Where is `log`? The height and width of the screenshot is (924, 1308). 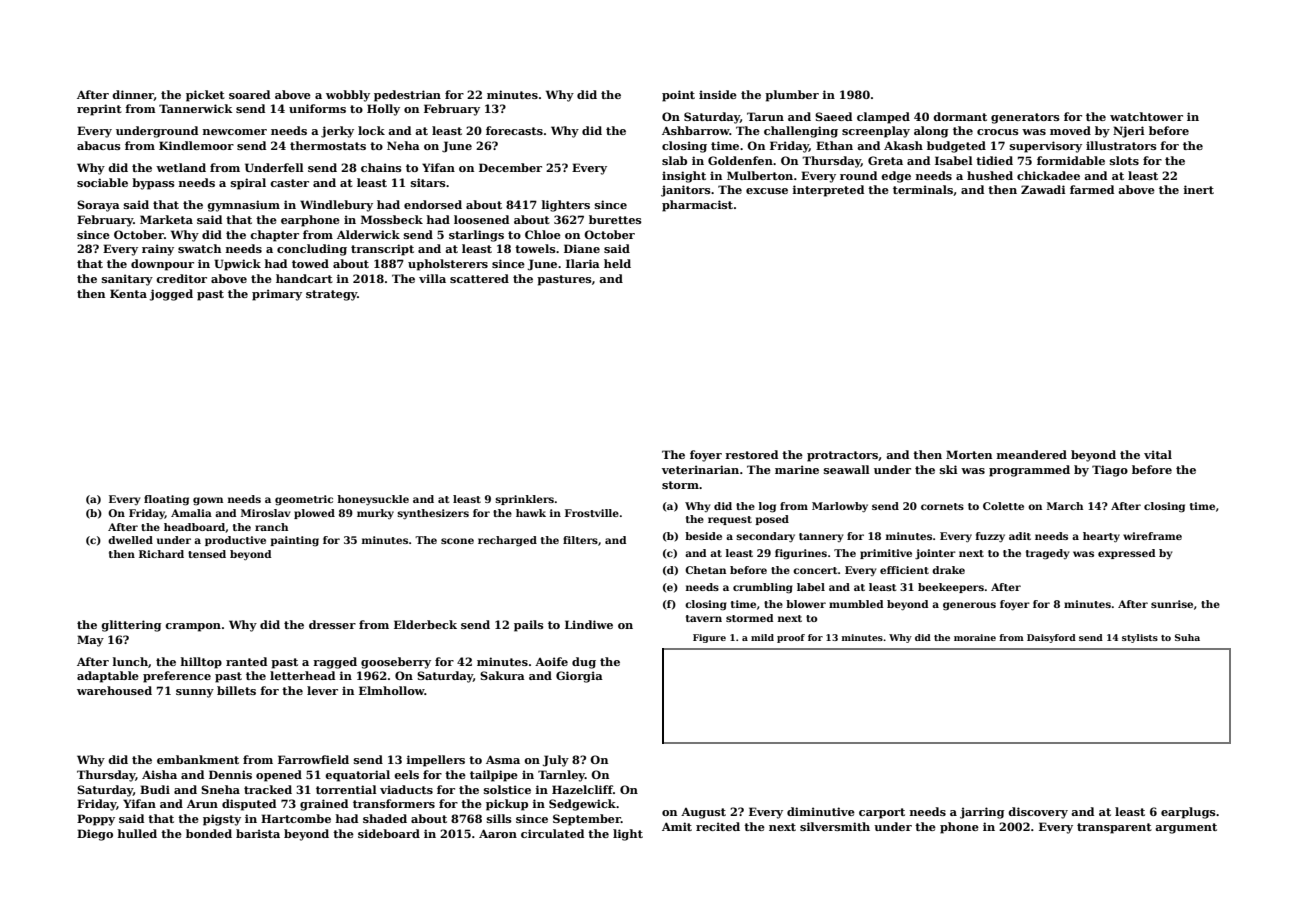 log is located at coordinates (767, 507).
